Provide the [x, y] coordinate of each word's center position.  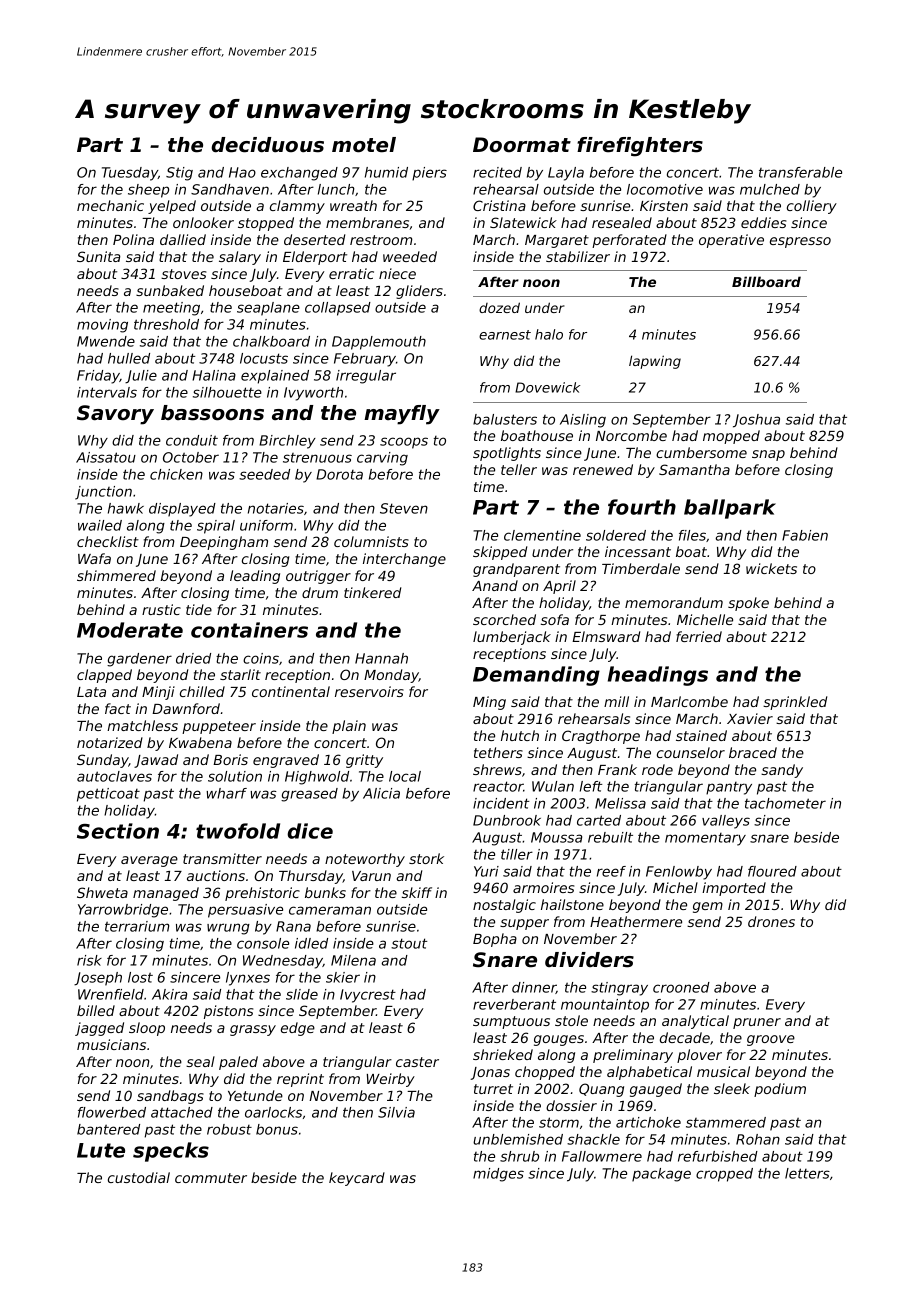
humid [386, 172]
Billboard [766, 281]
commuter [211, 1178]
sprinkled [795, 703]
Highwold [317, 778]
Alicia [381, 793]
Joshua [756, 421]
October [191, 457]
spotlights [507, 454]
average [149, 861]
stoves [183, 274]
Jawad [156, 761]
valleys [726, 822]
